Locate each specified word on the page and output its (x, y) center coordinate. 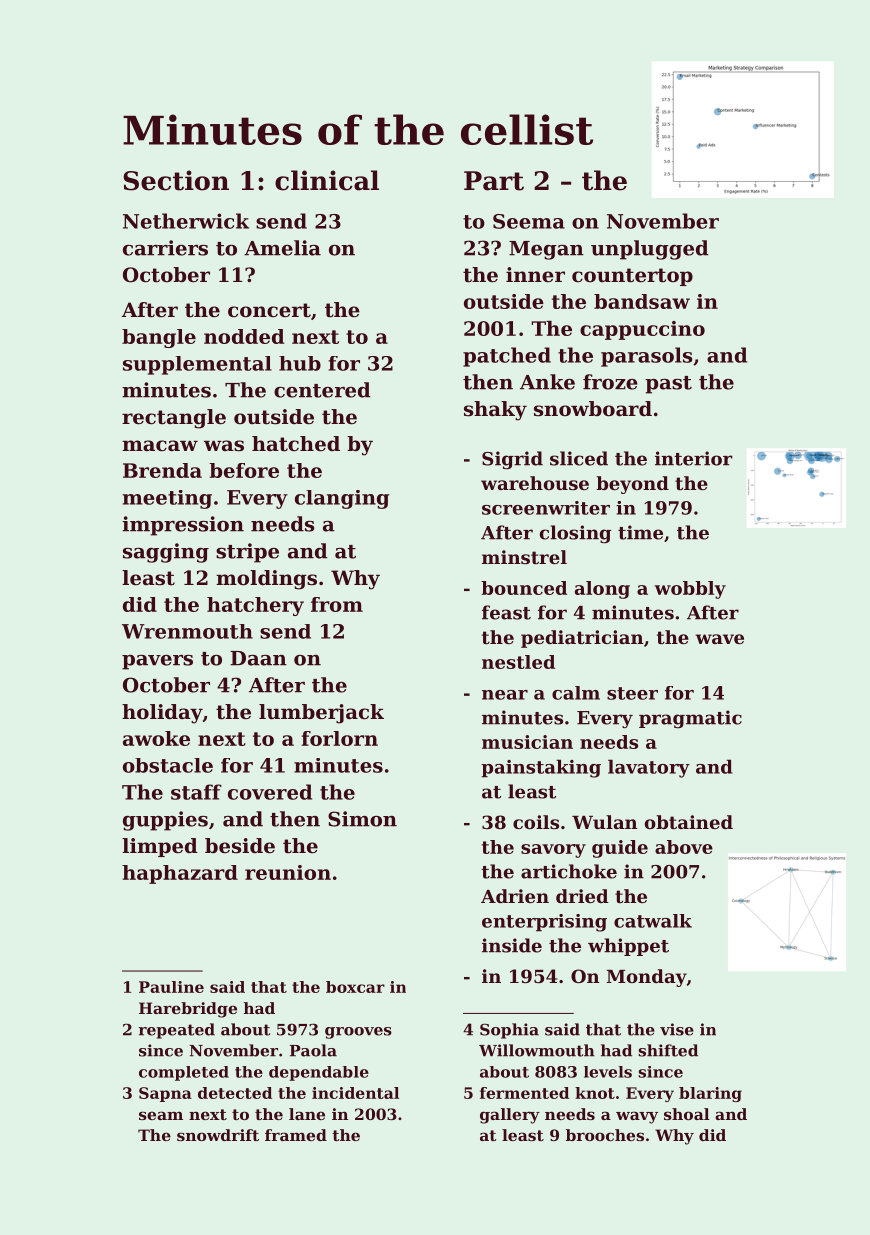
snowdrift (218, 1135)
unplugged (650, 250)
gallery (510, 1116)
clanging (342, 499)
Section (176, 180)
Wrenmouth (187, 631)
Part (494, 181)
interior (693, 458)
